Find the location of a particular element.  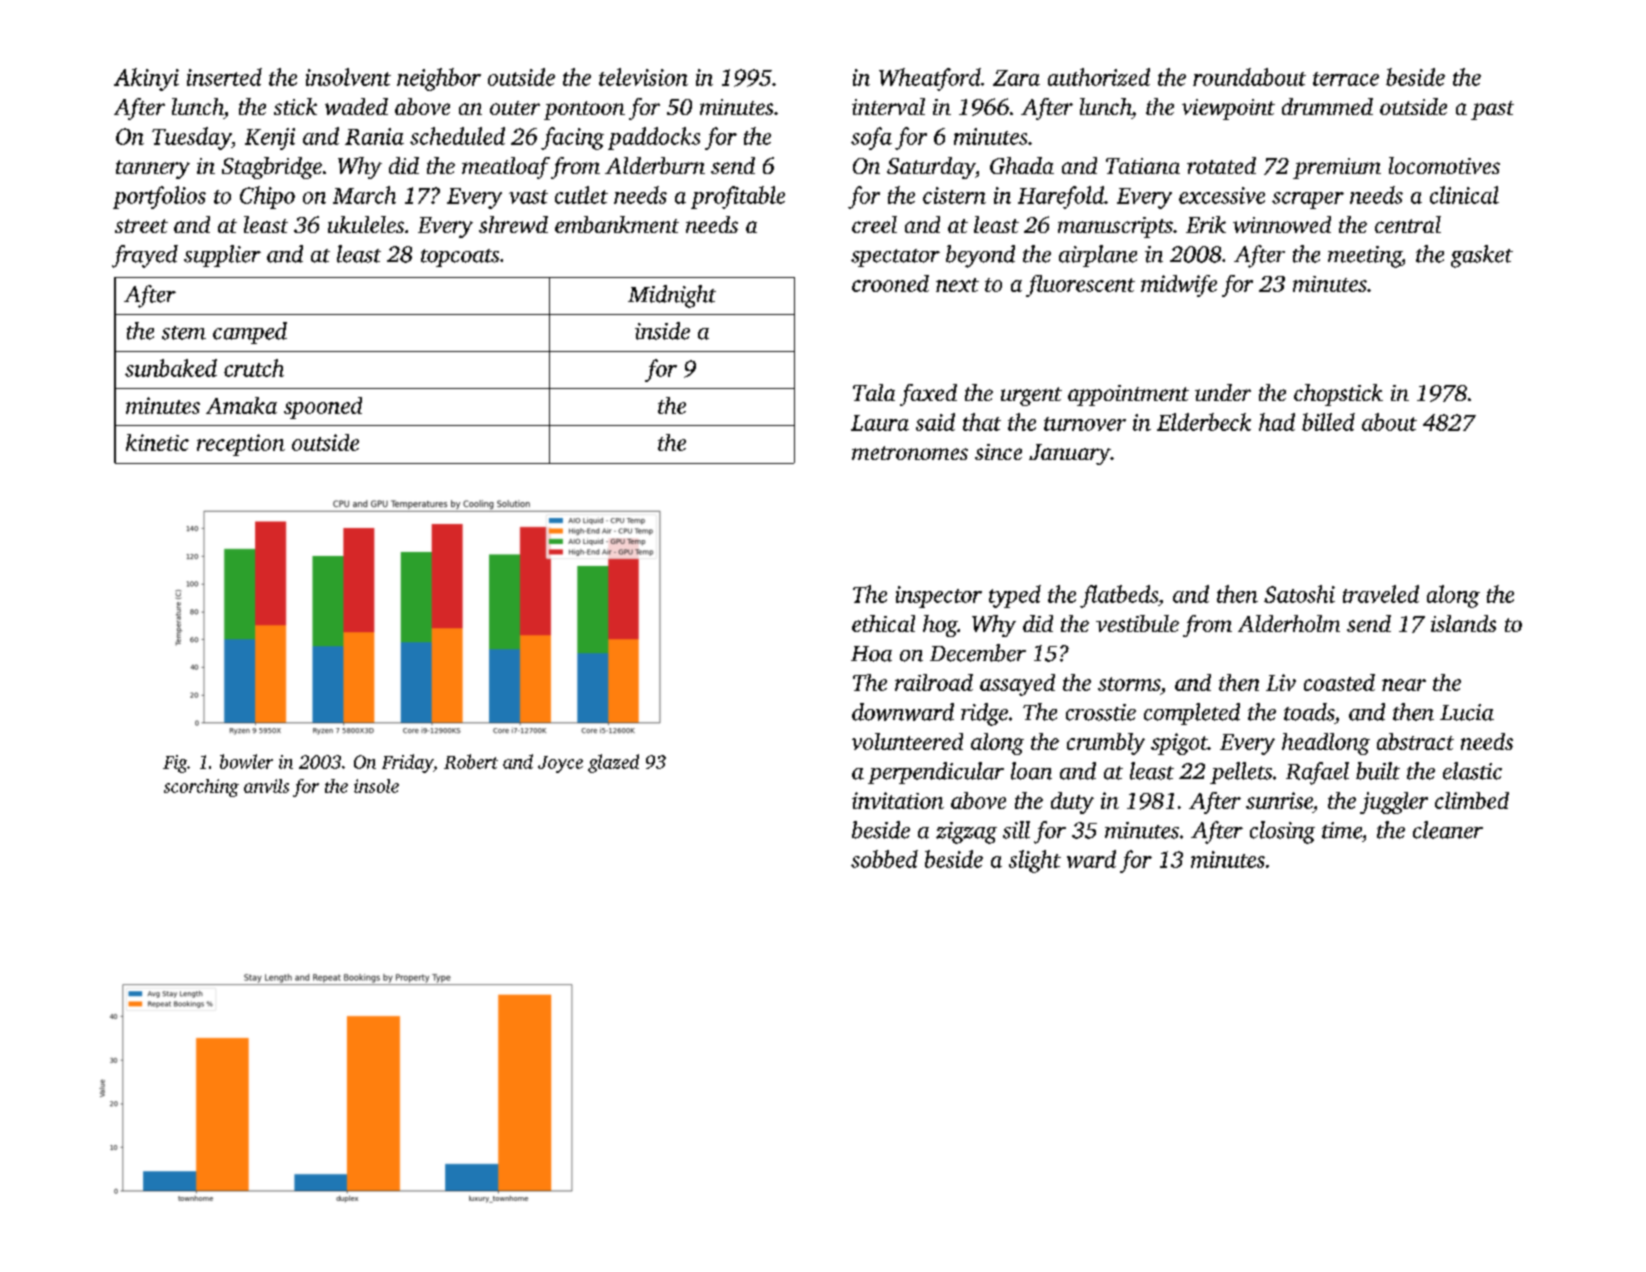

interval is located at coordinates (888, 106).
